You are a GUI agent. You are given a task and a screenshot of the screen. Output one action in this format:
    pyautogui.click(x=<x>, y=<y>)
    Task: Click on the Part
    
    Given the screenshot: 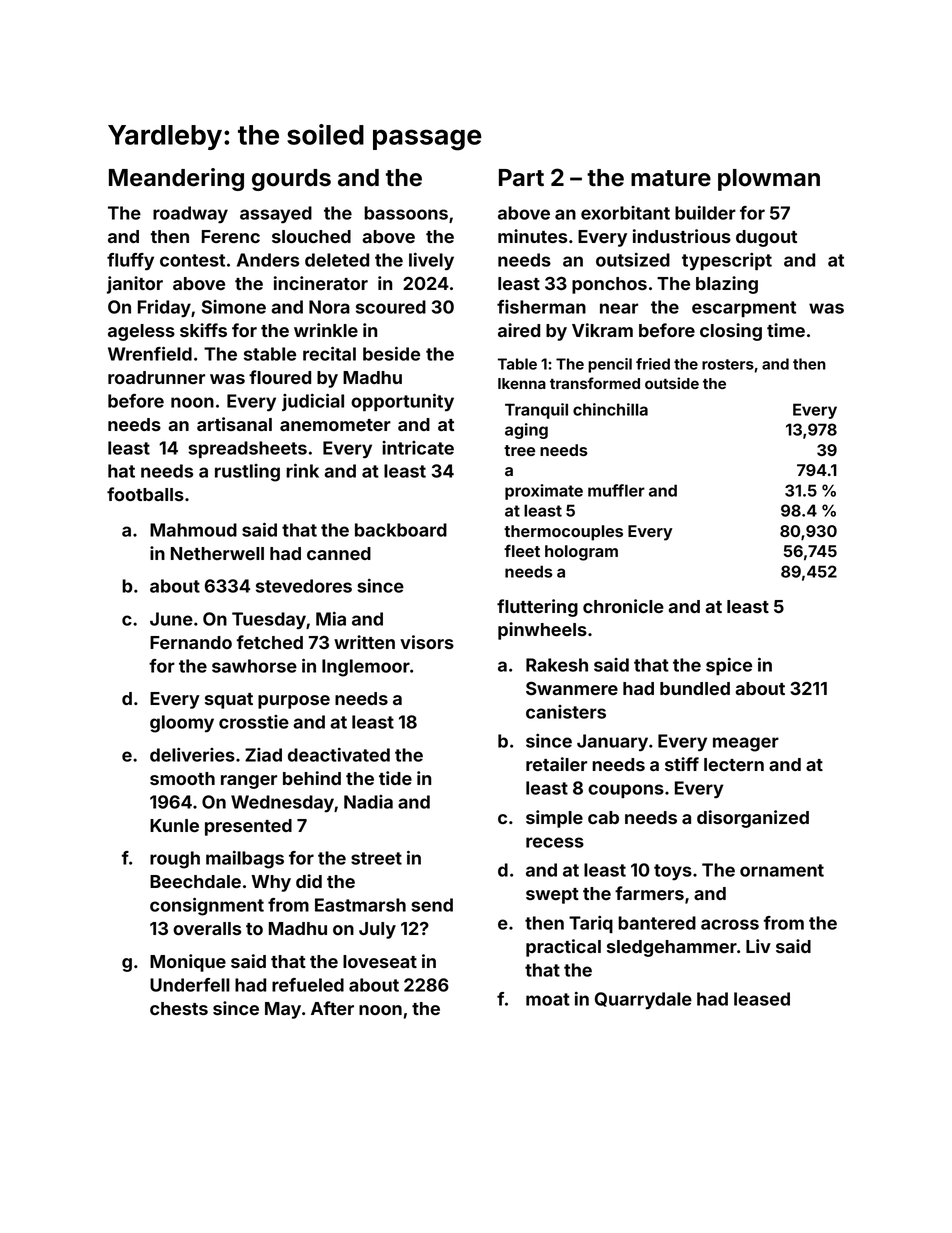 What is the action you would take?
    pyautogui.click(x=521, y=178)
